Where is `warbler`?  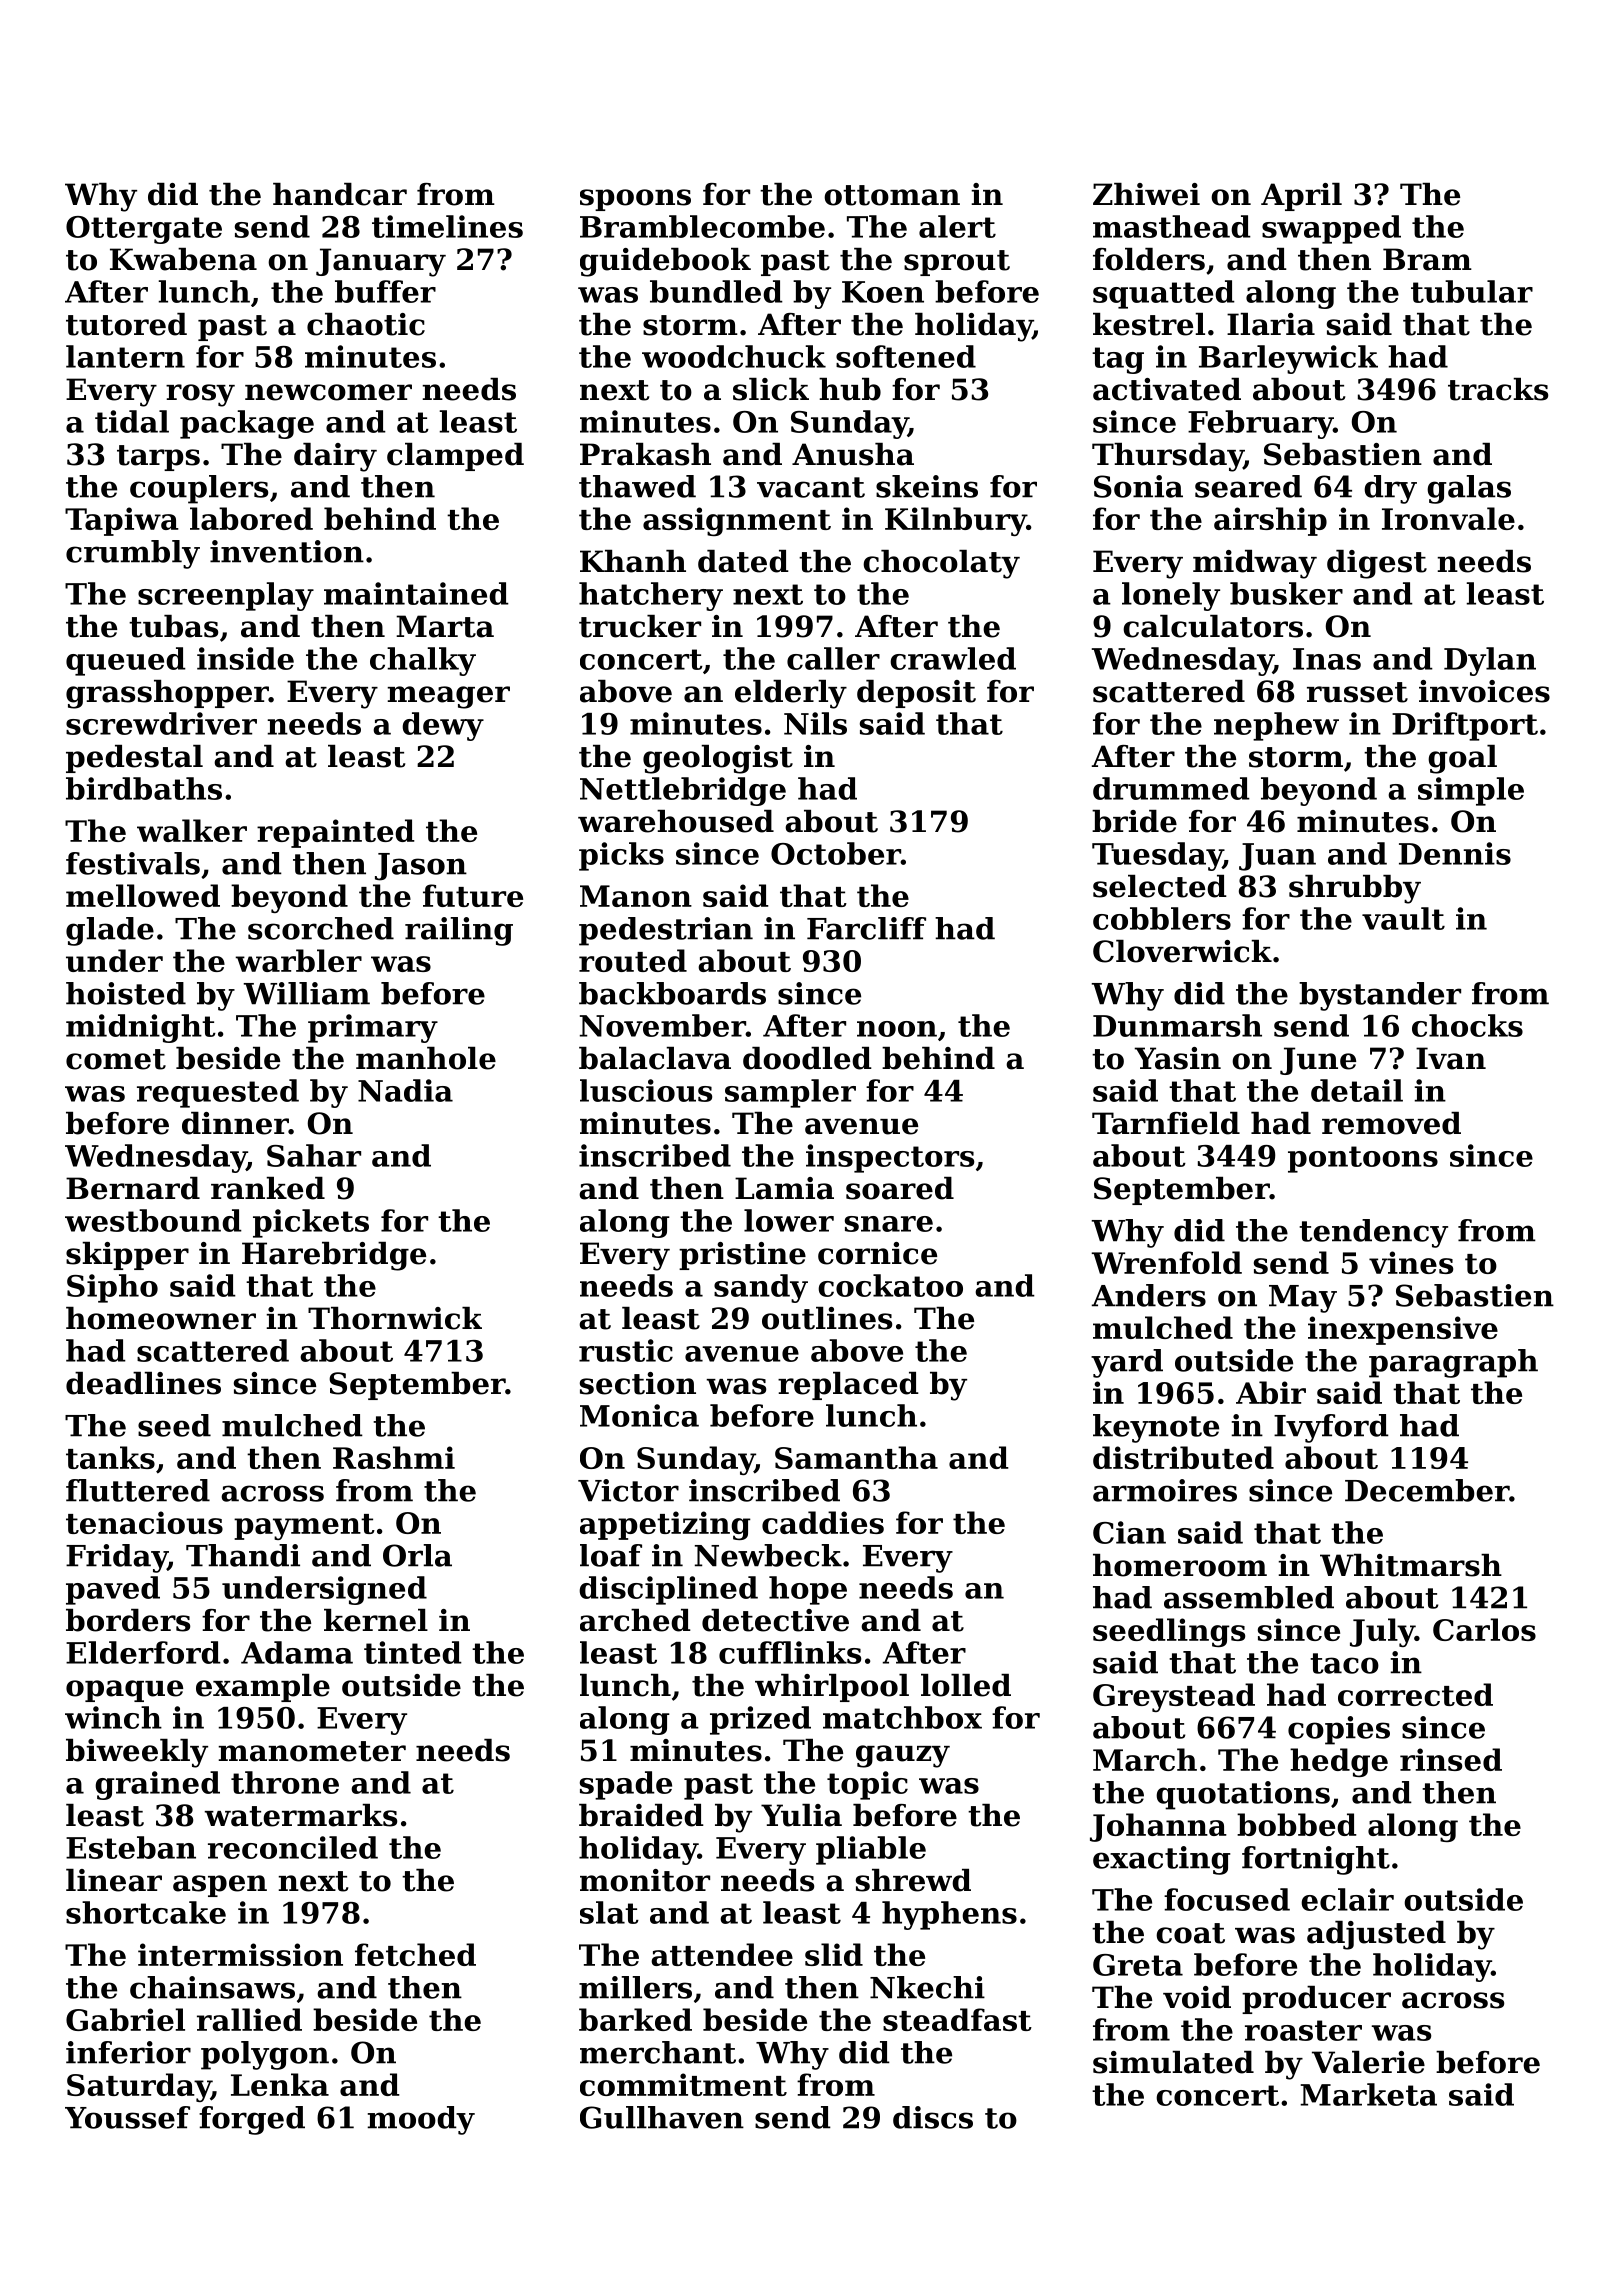 warbler is located at coordinates (298, 960).
